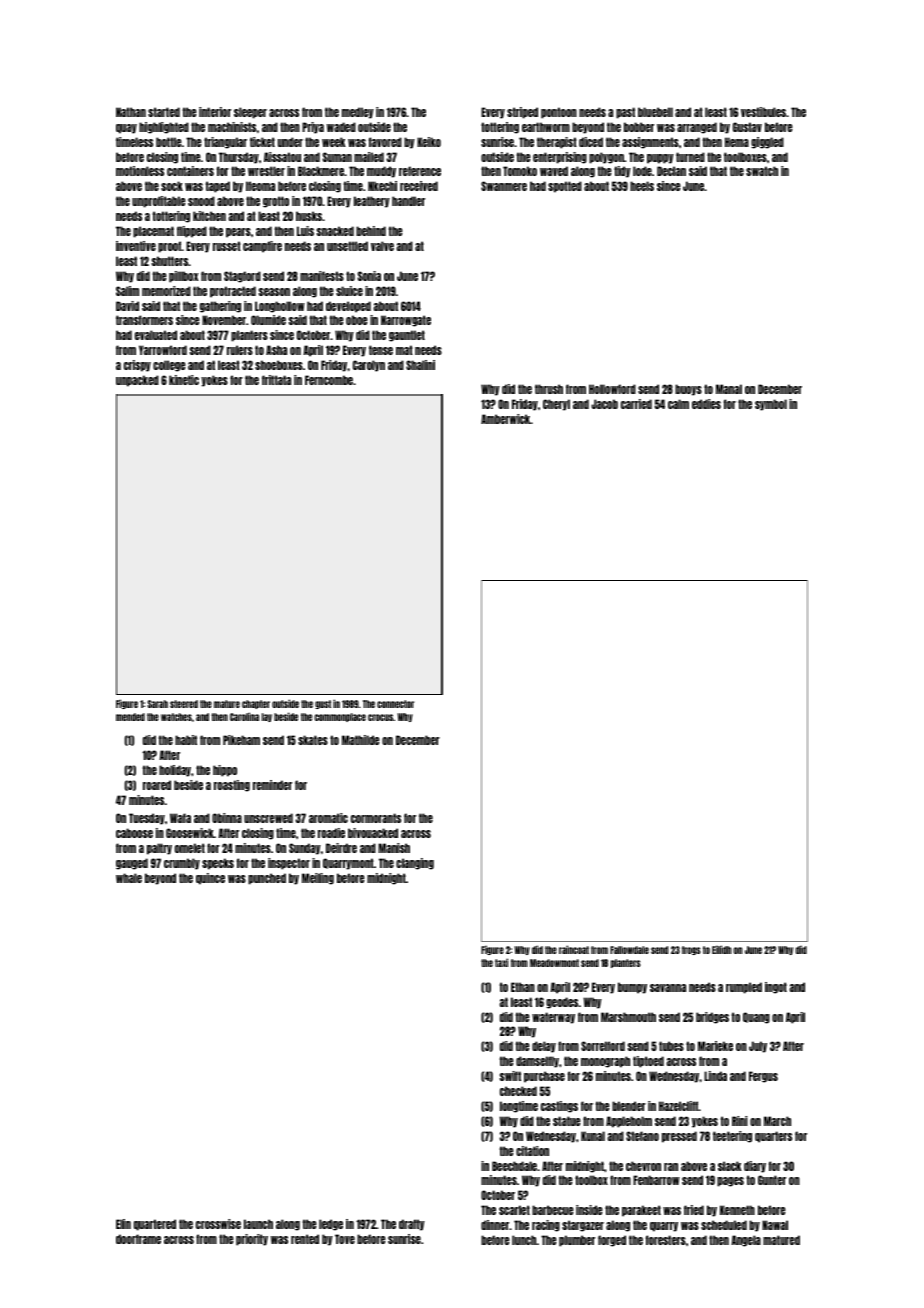 The height and width of the screenshot is (1308, 924). What do you see at coordinates (184, 704) in the screenshot?
I see `steered` at bounding box center [184, 704].
